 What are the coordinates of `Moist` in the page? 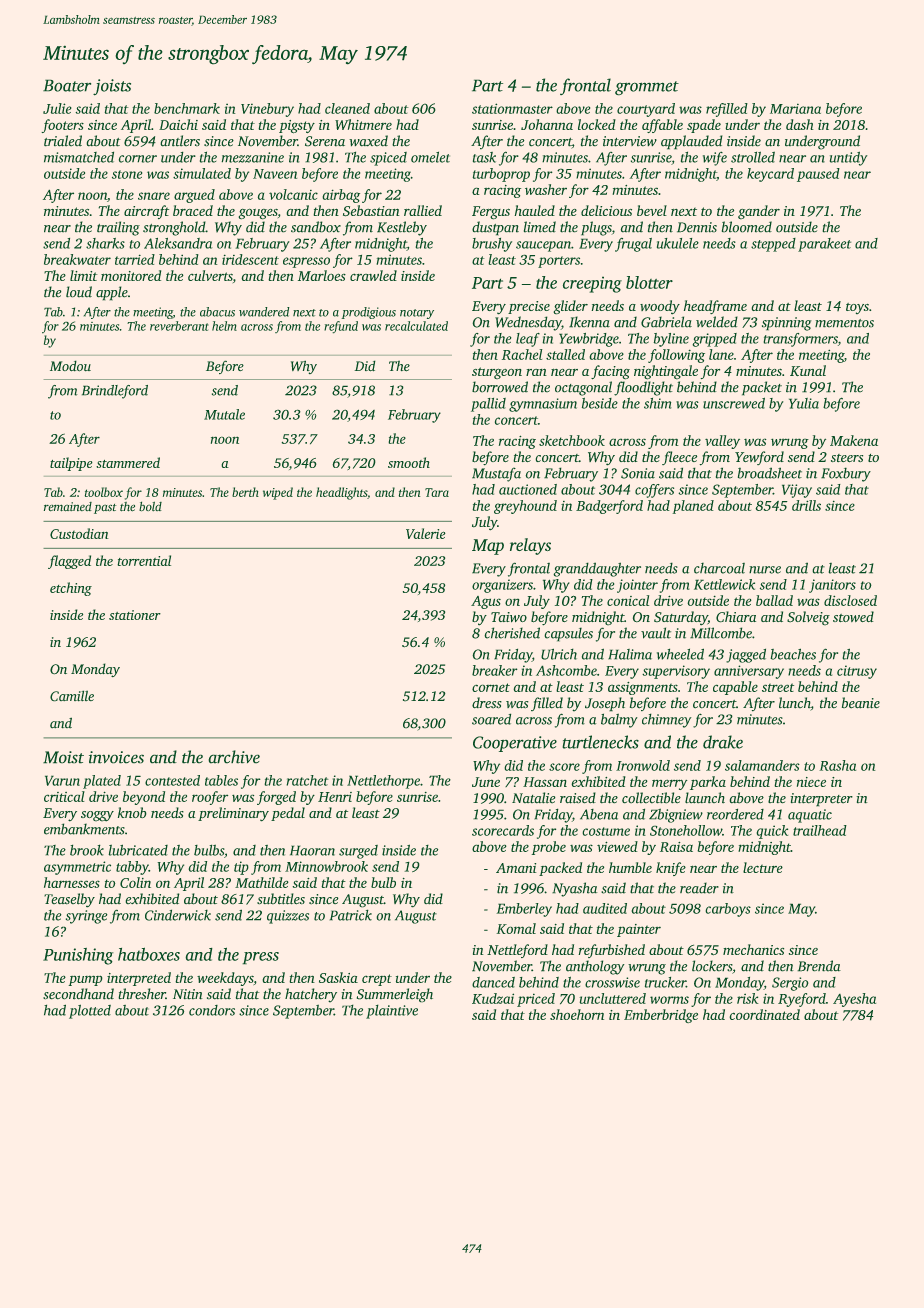 It's located at (63, 757).
